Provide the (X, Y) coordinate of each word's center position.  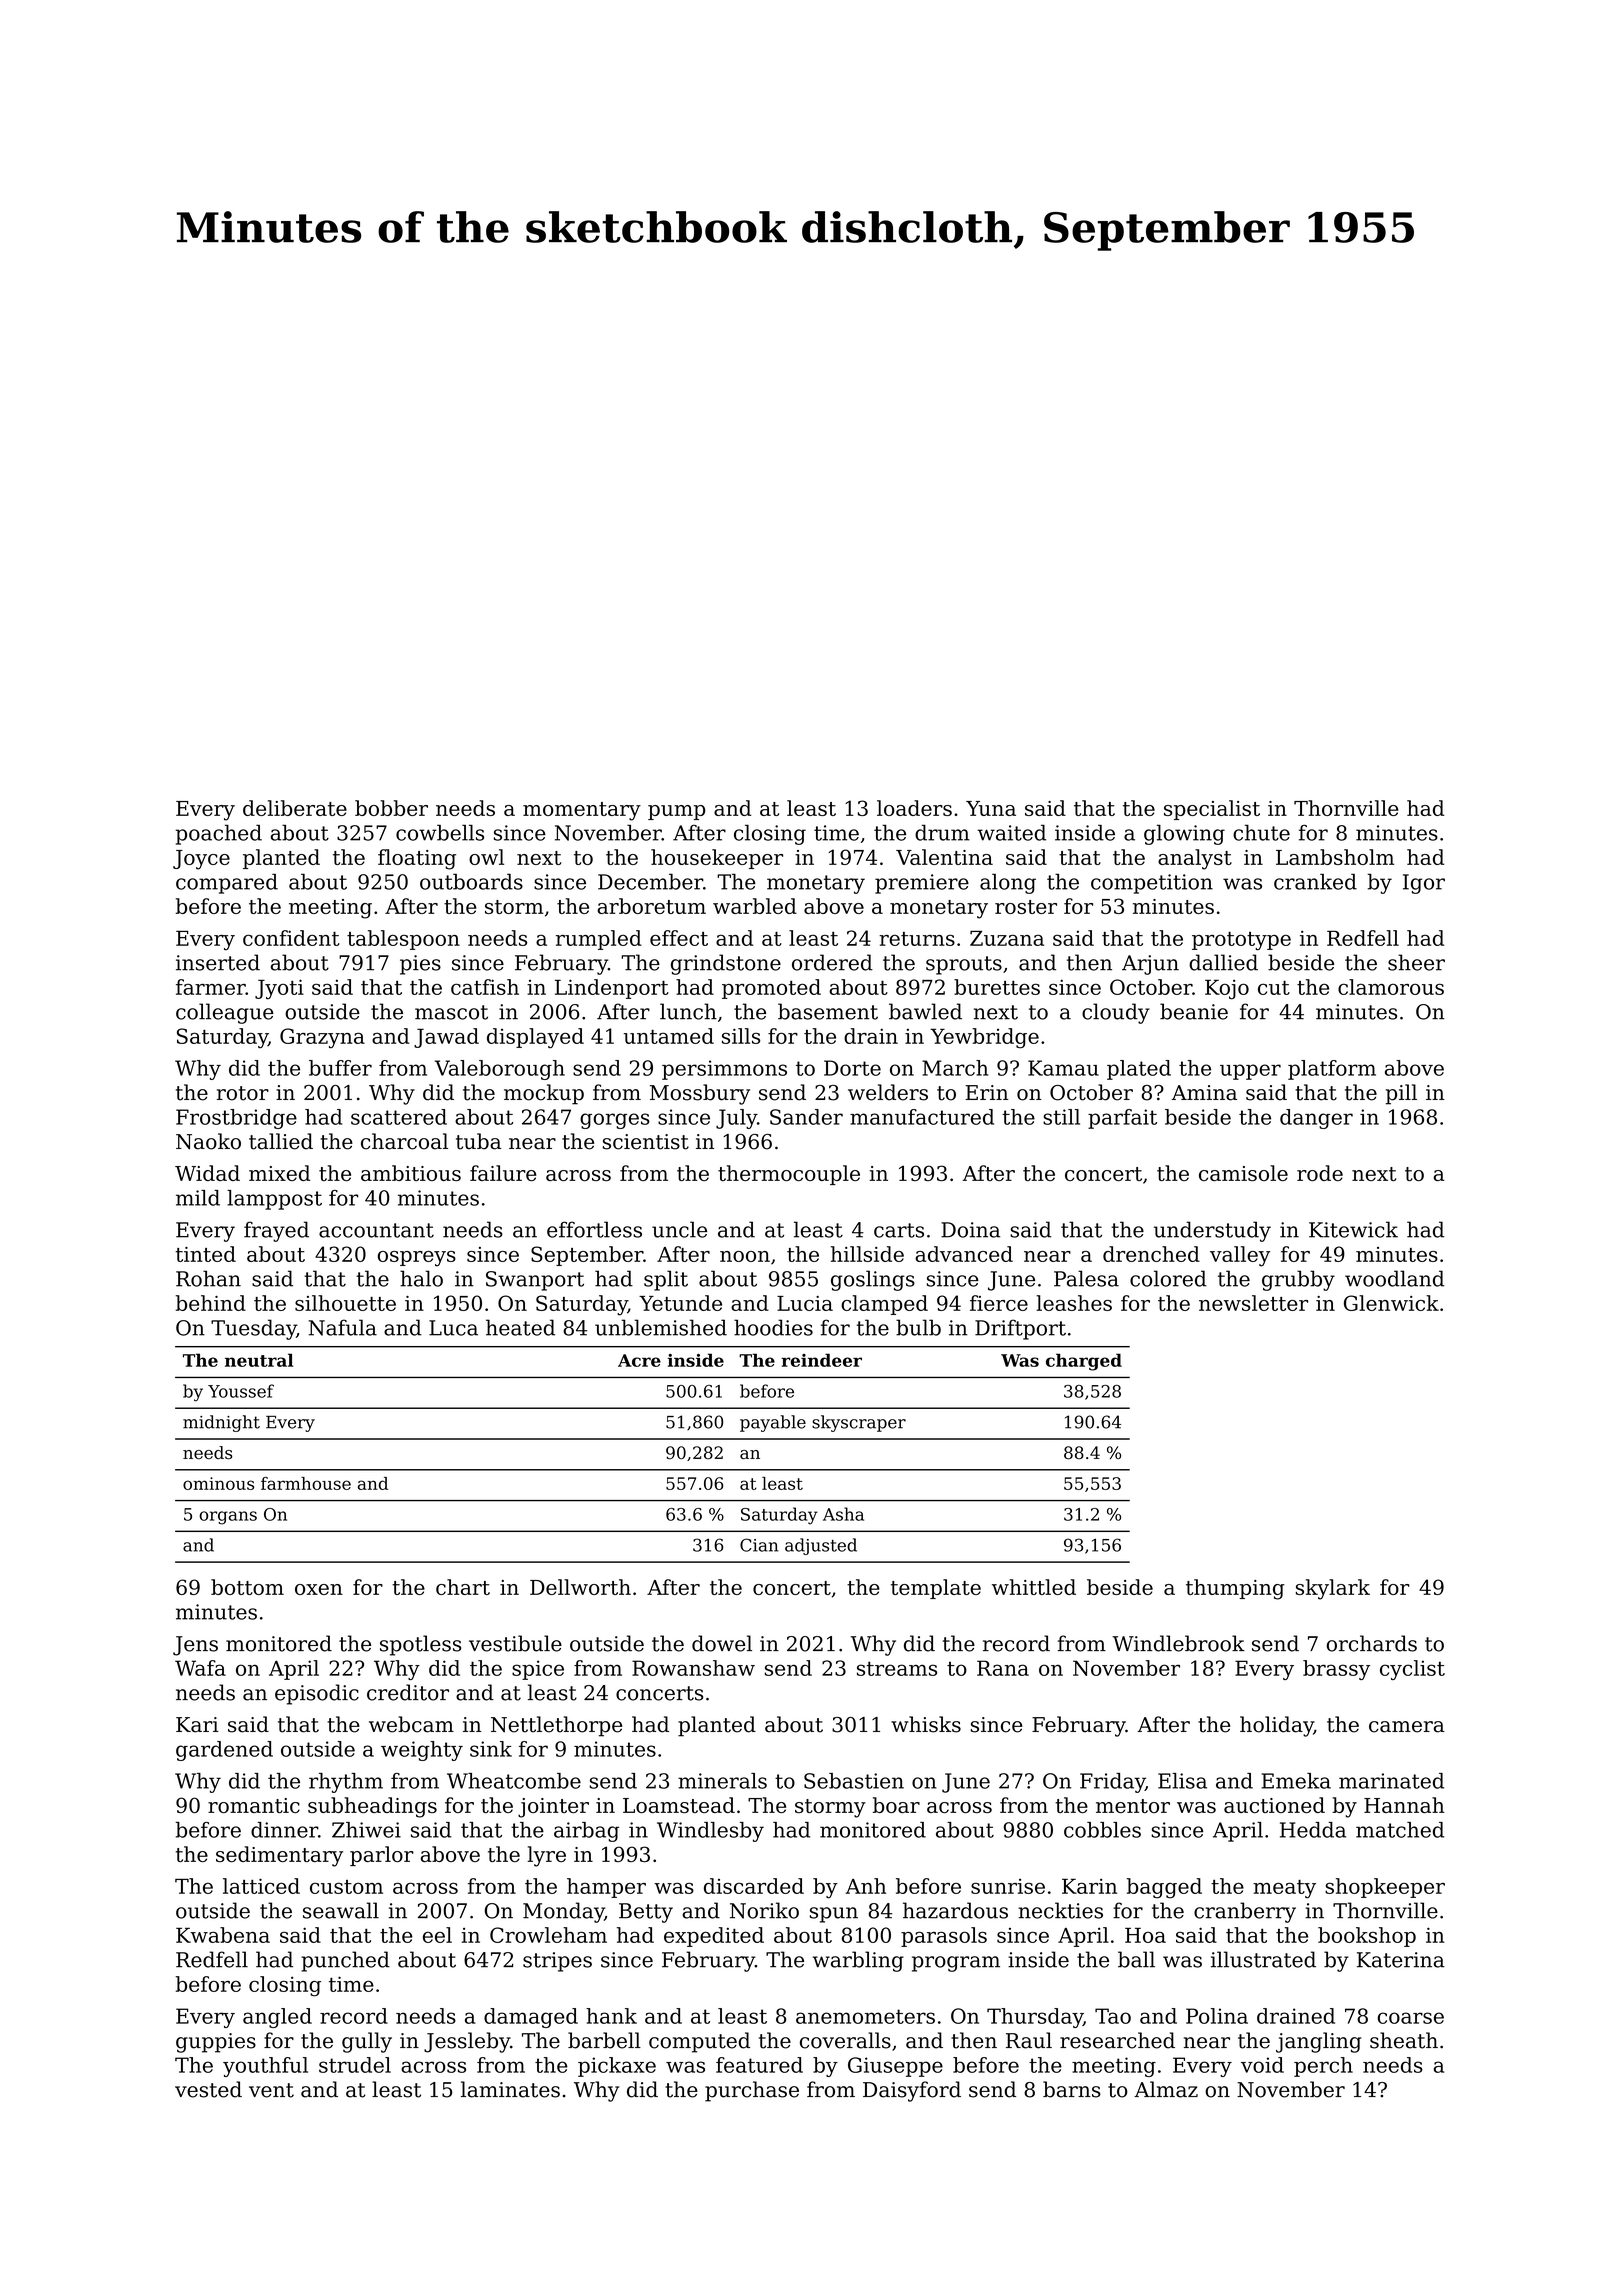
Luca (453, 1328)
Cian (759, 1545)
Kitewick (1353, 1229)
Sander (806, 1117)
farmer (211, 987)
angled (277, 2018)
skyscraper (859, 1423)
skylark (1333, 1589)
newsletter (1253, 1303)
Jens (195, 1646)
